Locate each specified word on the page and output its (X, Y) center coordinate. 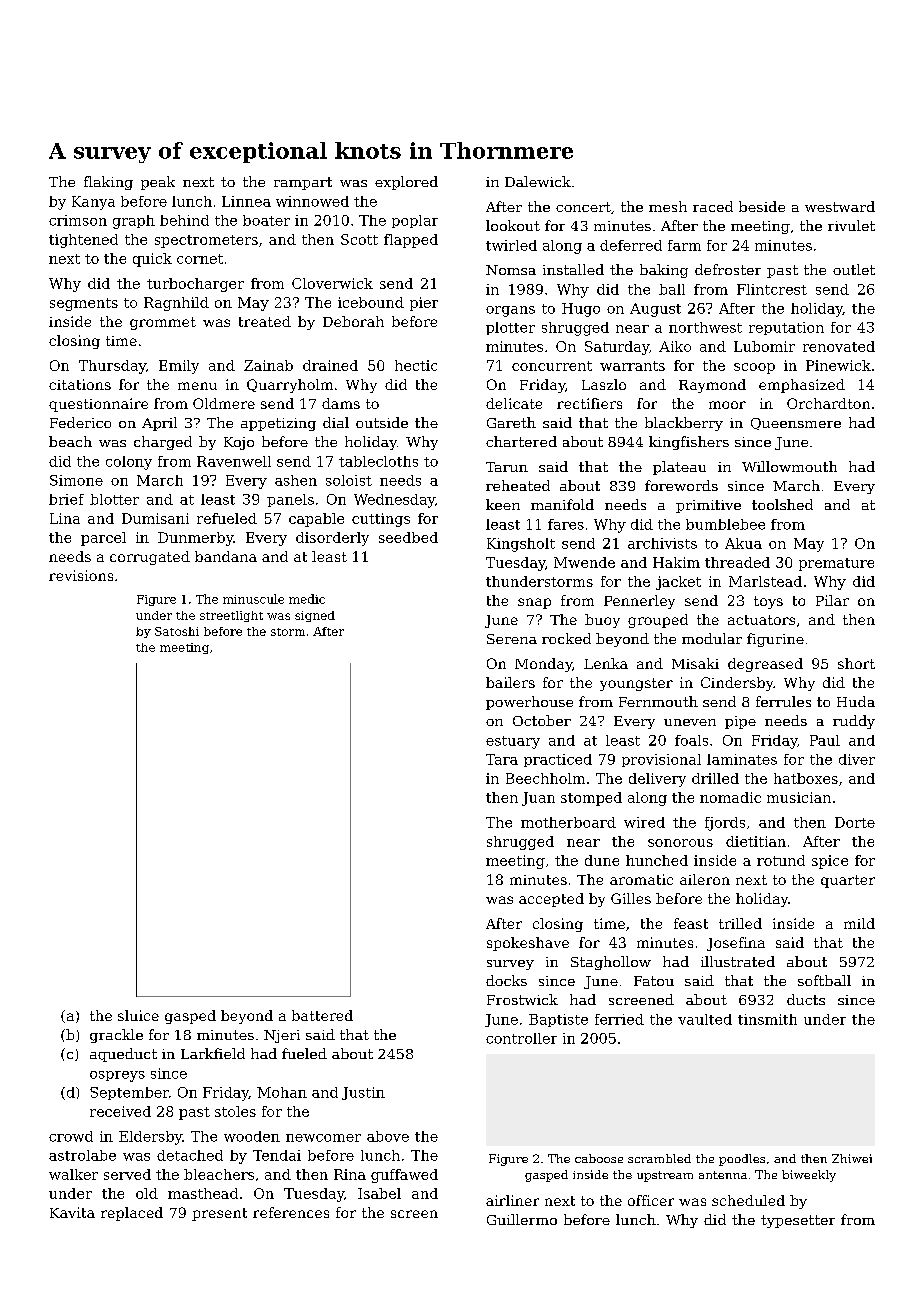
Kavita (72, 1212)
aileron (705, 879)
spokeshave (528, 944)
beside (762, 206)
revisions (81, 575)
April (159, 424)
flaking (108, 183)
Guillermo (522, 1219)
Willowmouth (789, 466)
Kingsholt (521, 545)
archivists (662, 543)
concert (583, 207)
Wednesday (394, 501)
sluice (138, 1015)
